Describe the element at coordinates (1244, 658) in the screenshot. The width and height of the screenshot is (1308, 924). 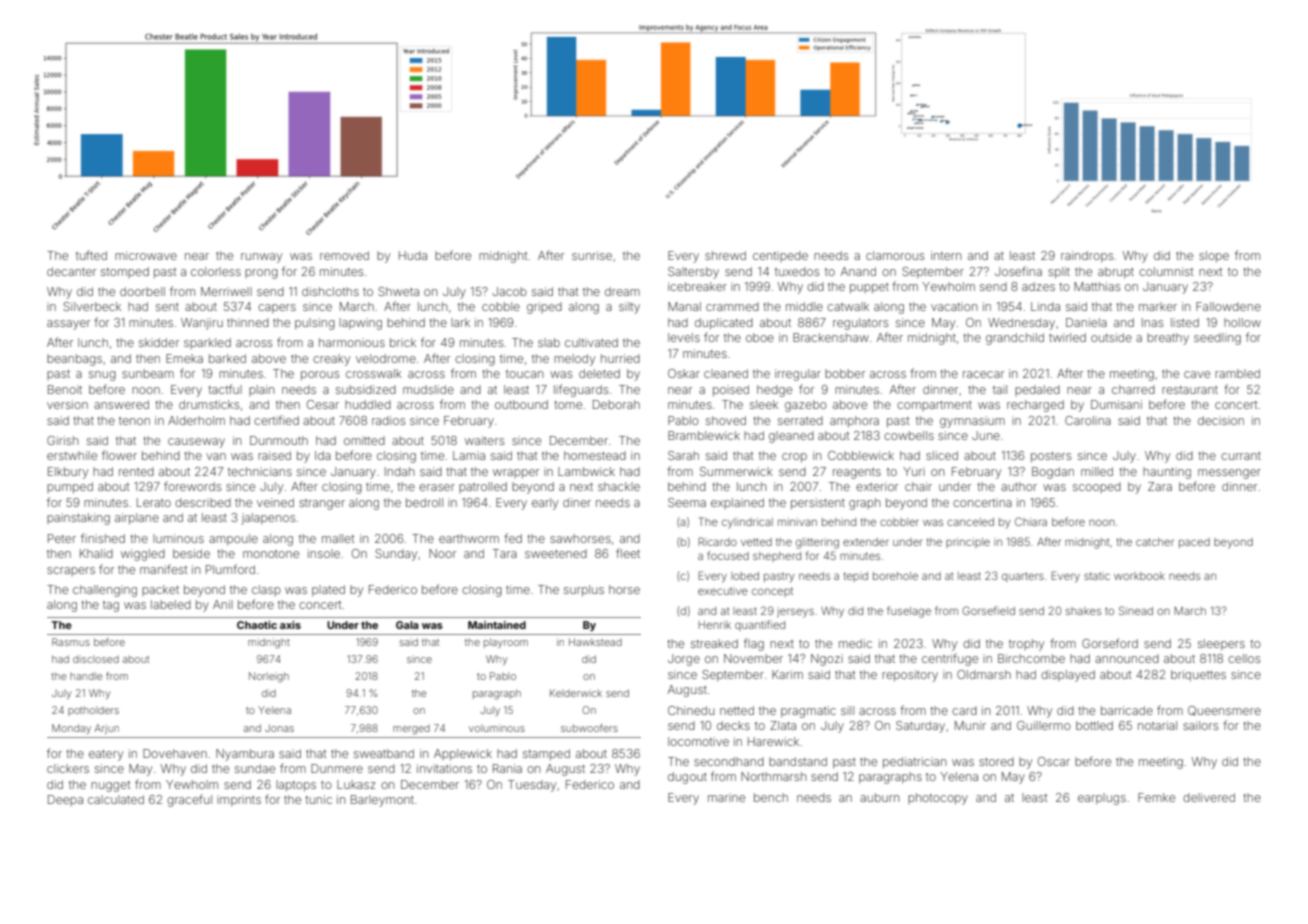
I see `cellos` at that location.
